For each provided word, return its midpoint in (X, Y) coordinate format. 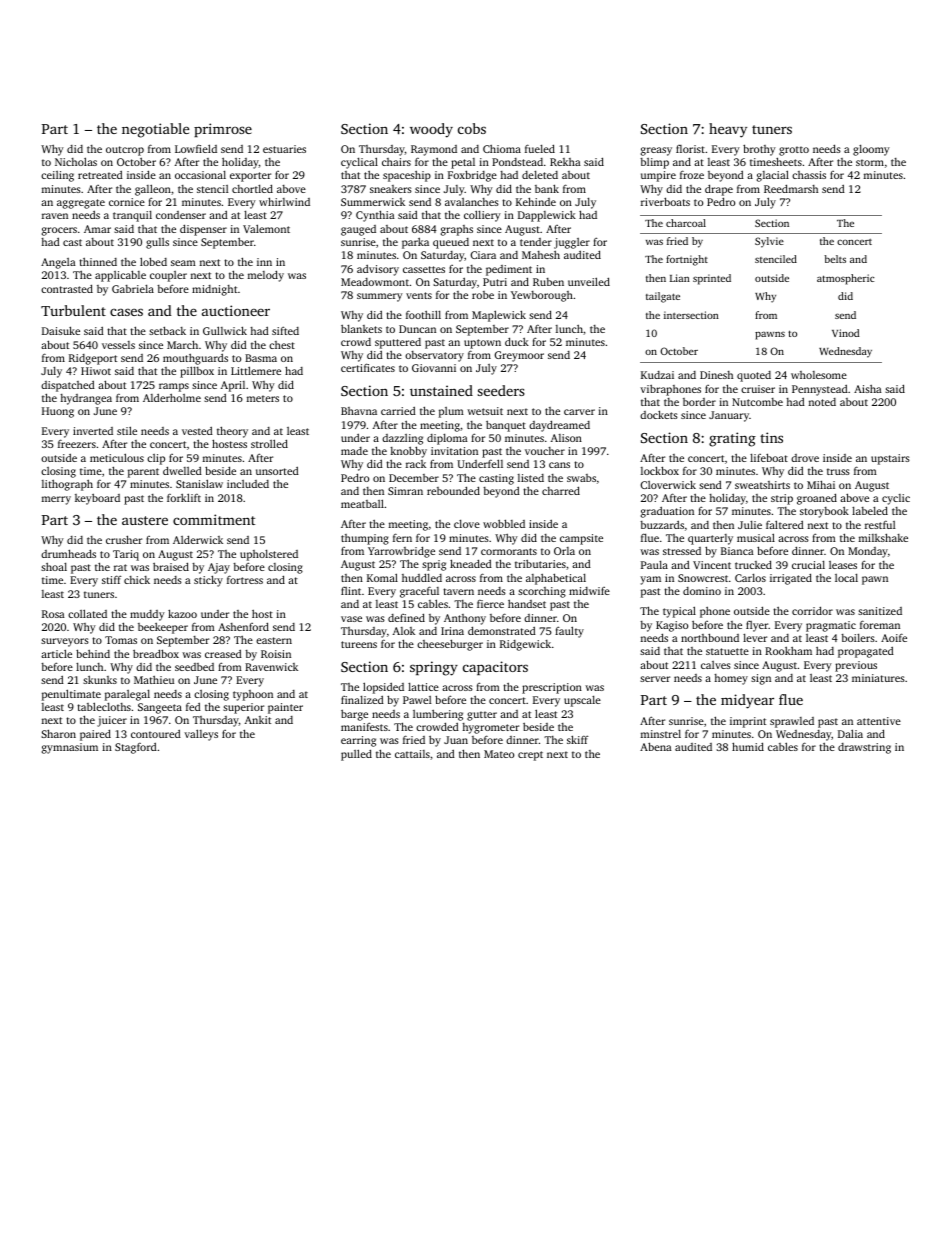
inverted (93, 431)
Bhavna (359, 411)
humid (748, 746)
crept (530, 756)
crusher (124, 539)
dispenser (203, 230)
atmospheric (845, 279)
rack (416, 464)
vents (419, 295)
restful (880, 525)
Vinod (845, 333)
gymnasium (70, 748)
